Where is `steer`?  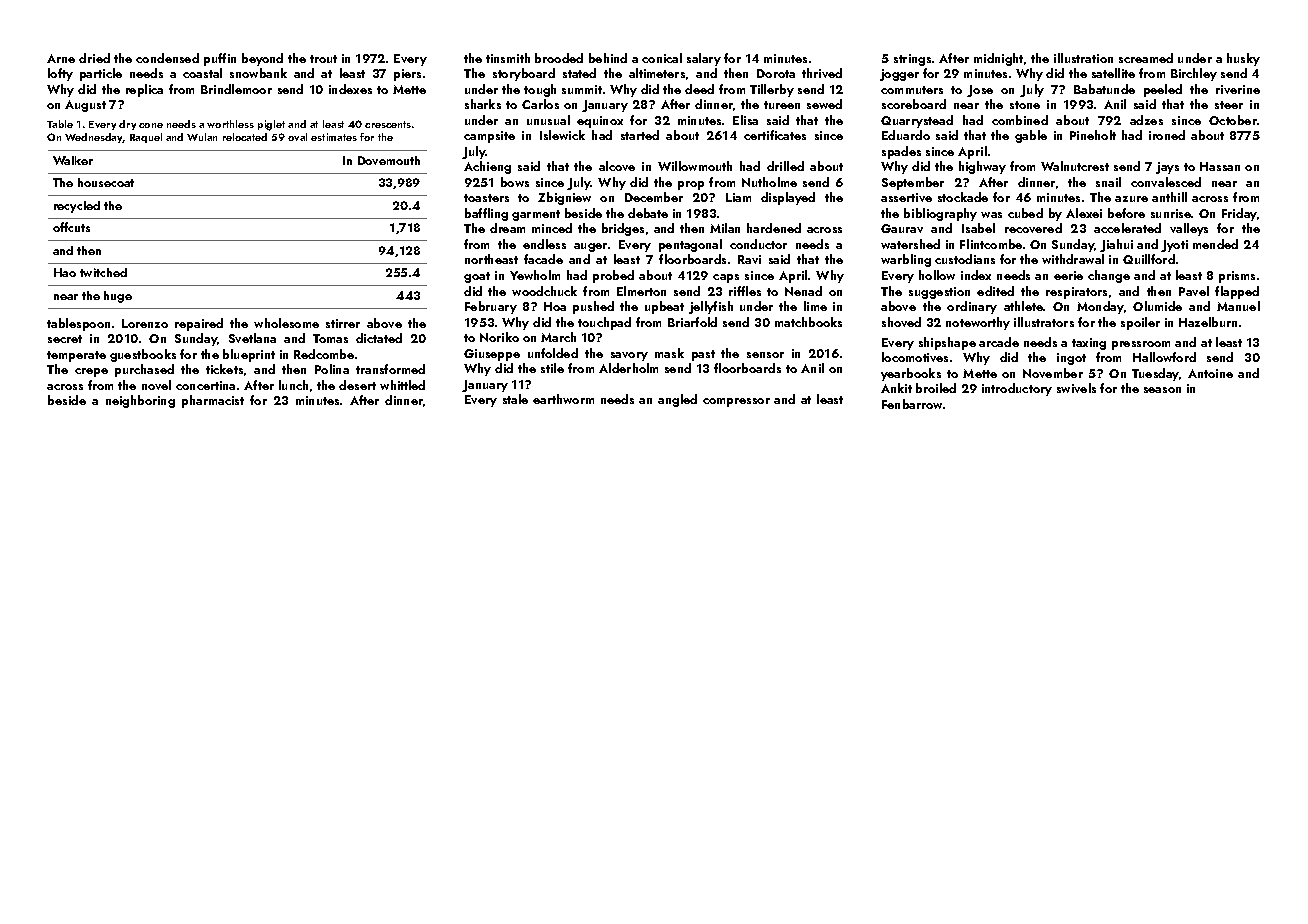 steer is located at coordinates (1229, 105).
